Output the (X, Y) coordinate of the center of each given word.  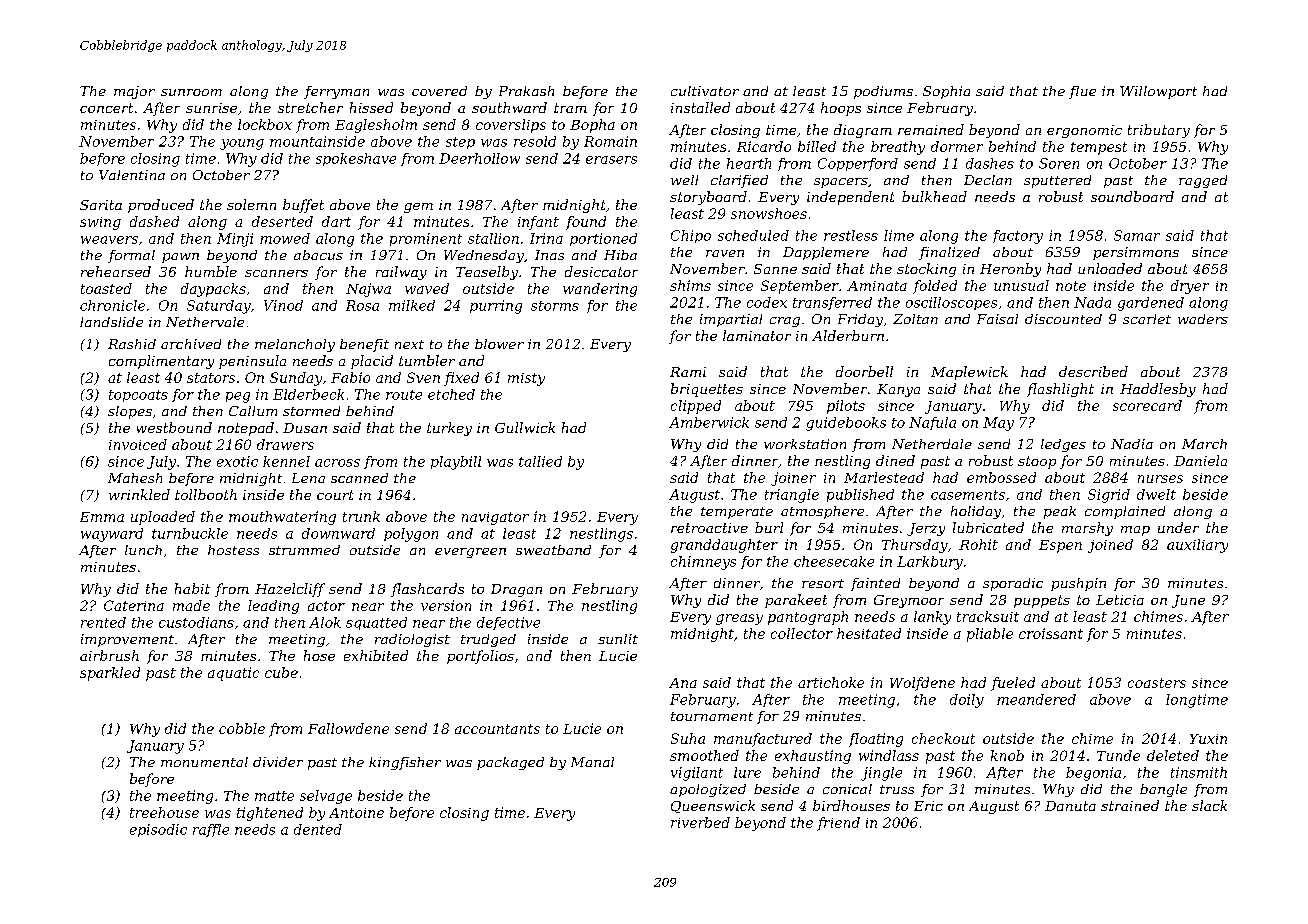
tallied (540, 461)
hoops (841, 109)
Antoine (356, 813)
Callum (253, 411)
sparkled (110, 674)
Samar (1137, 235)
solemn (251, 204)
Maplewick (969, 373)
